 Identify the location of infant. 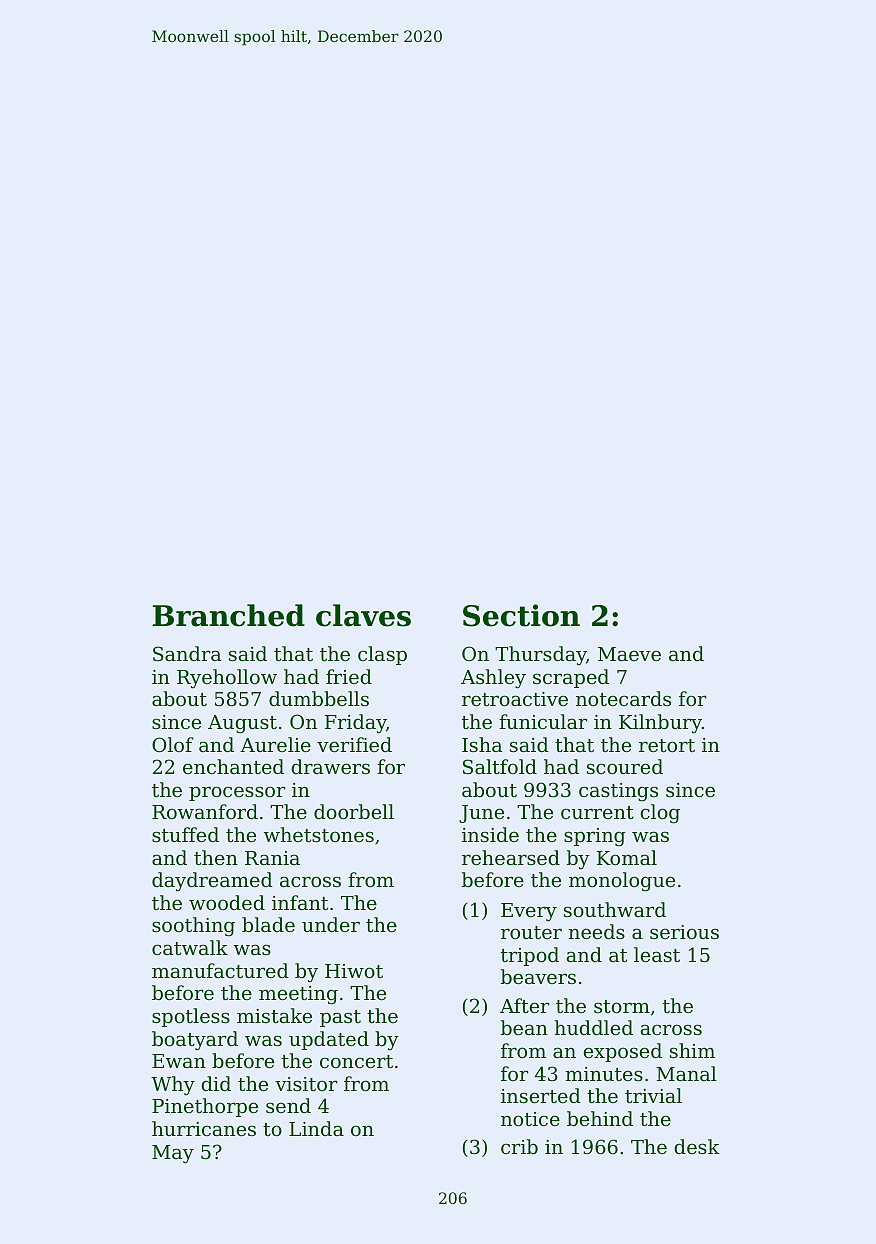
(300, 902).
